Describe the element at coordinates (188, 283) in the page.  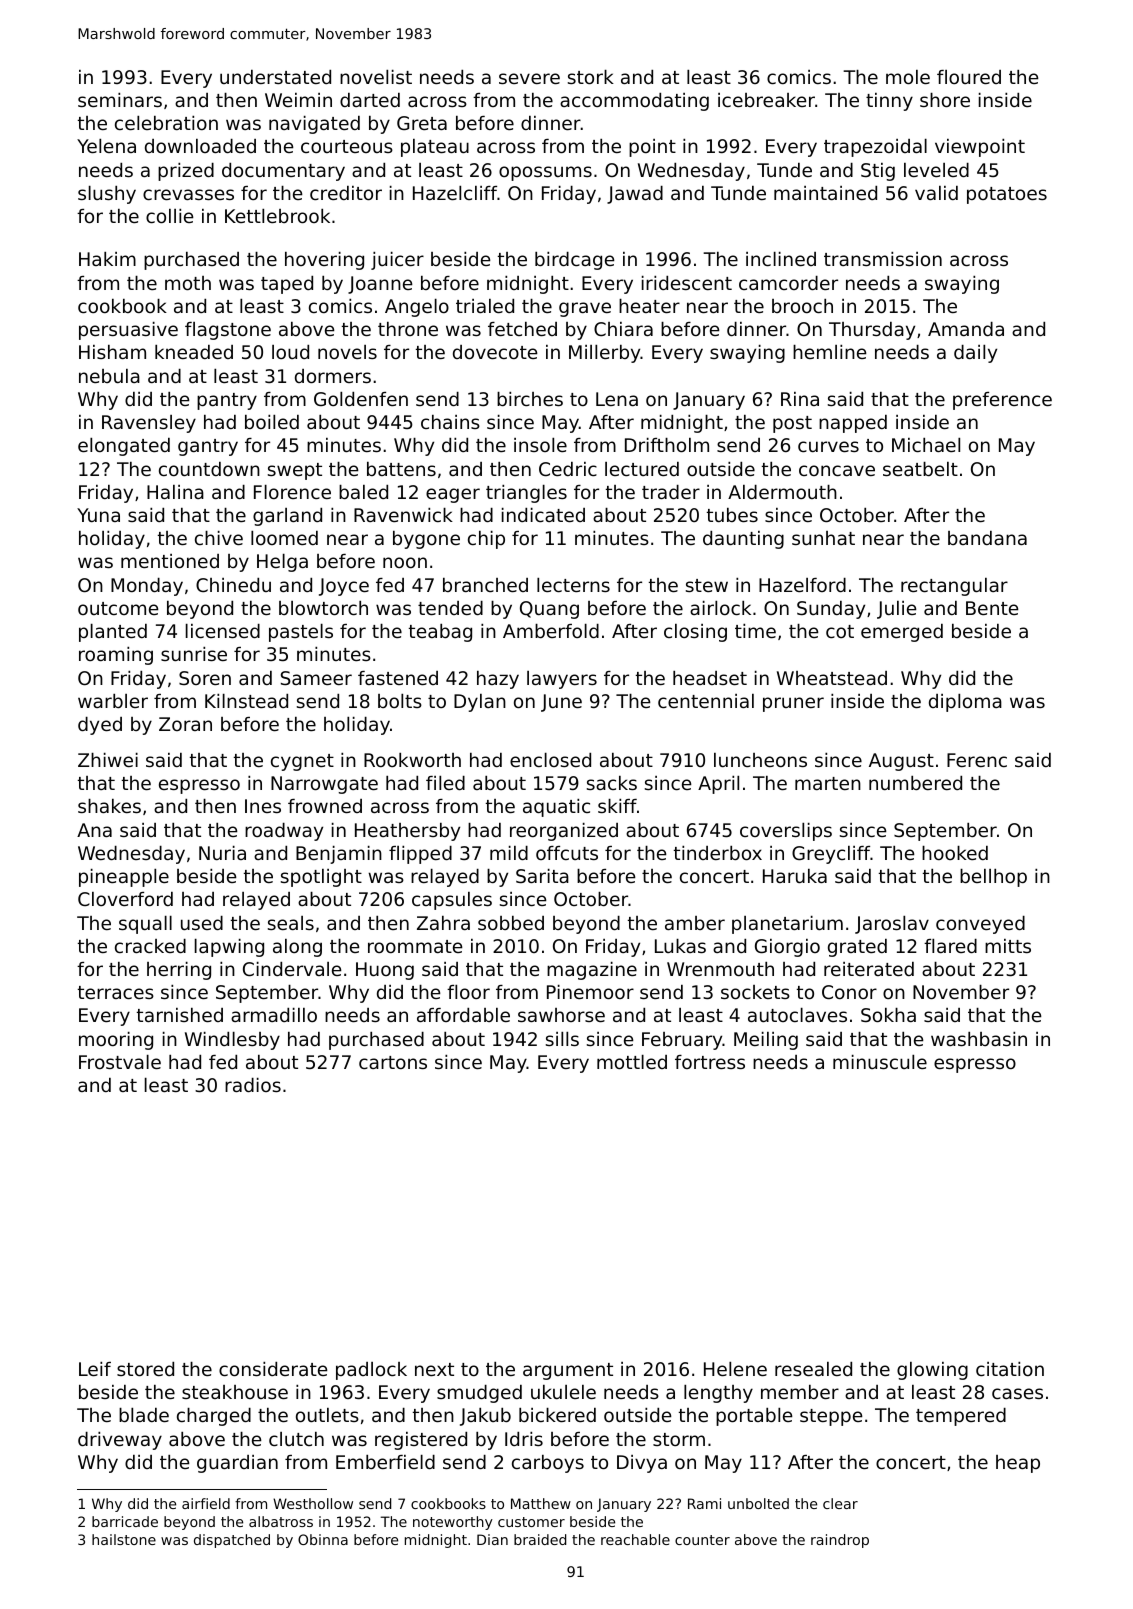
I see `moth` at that location.
